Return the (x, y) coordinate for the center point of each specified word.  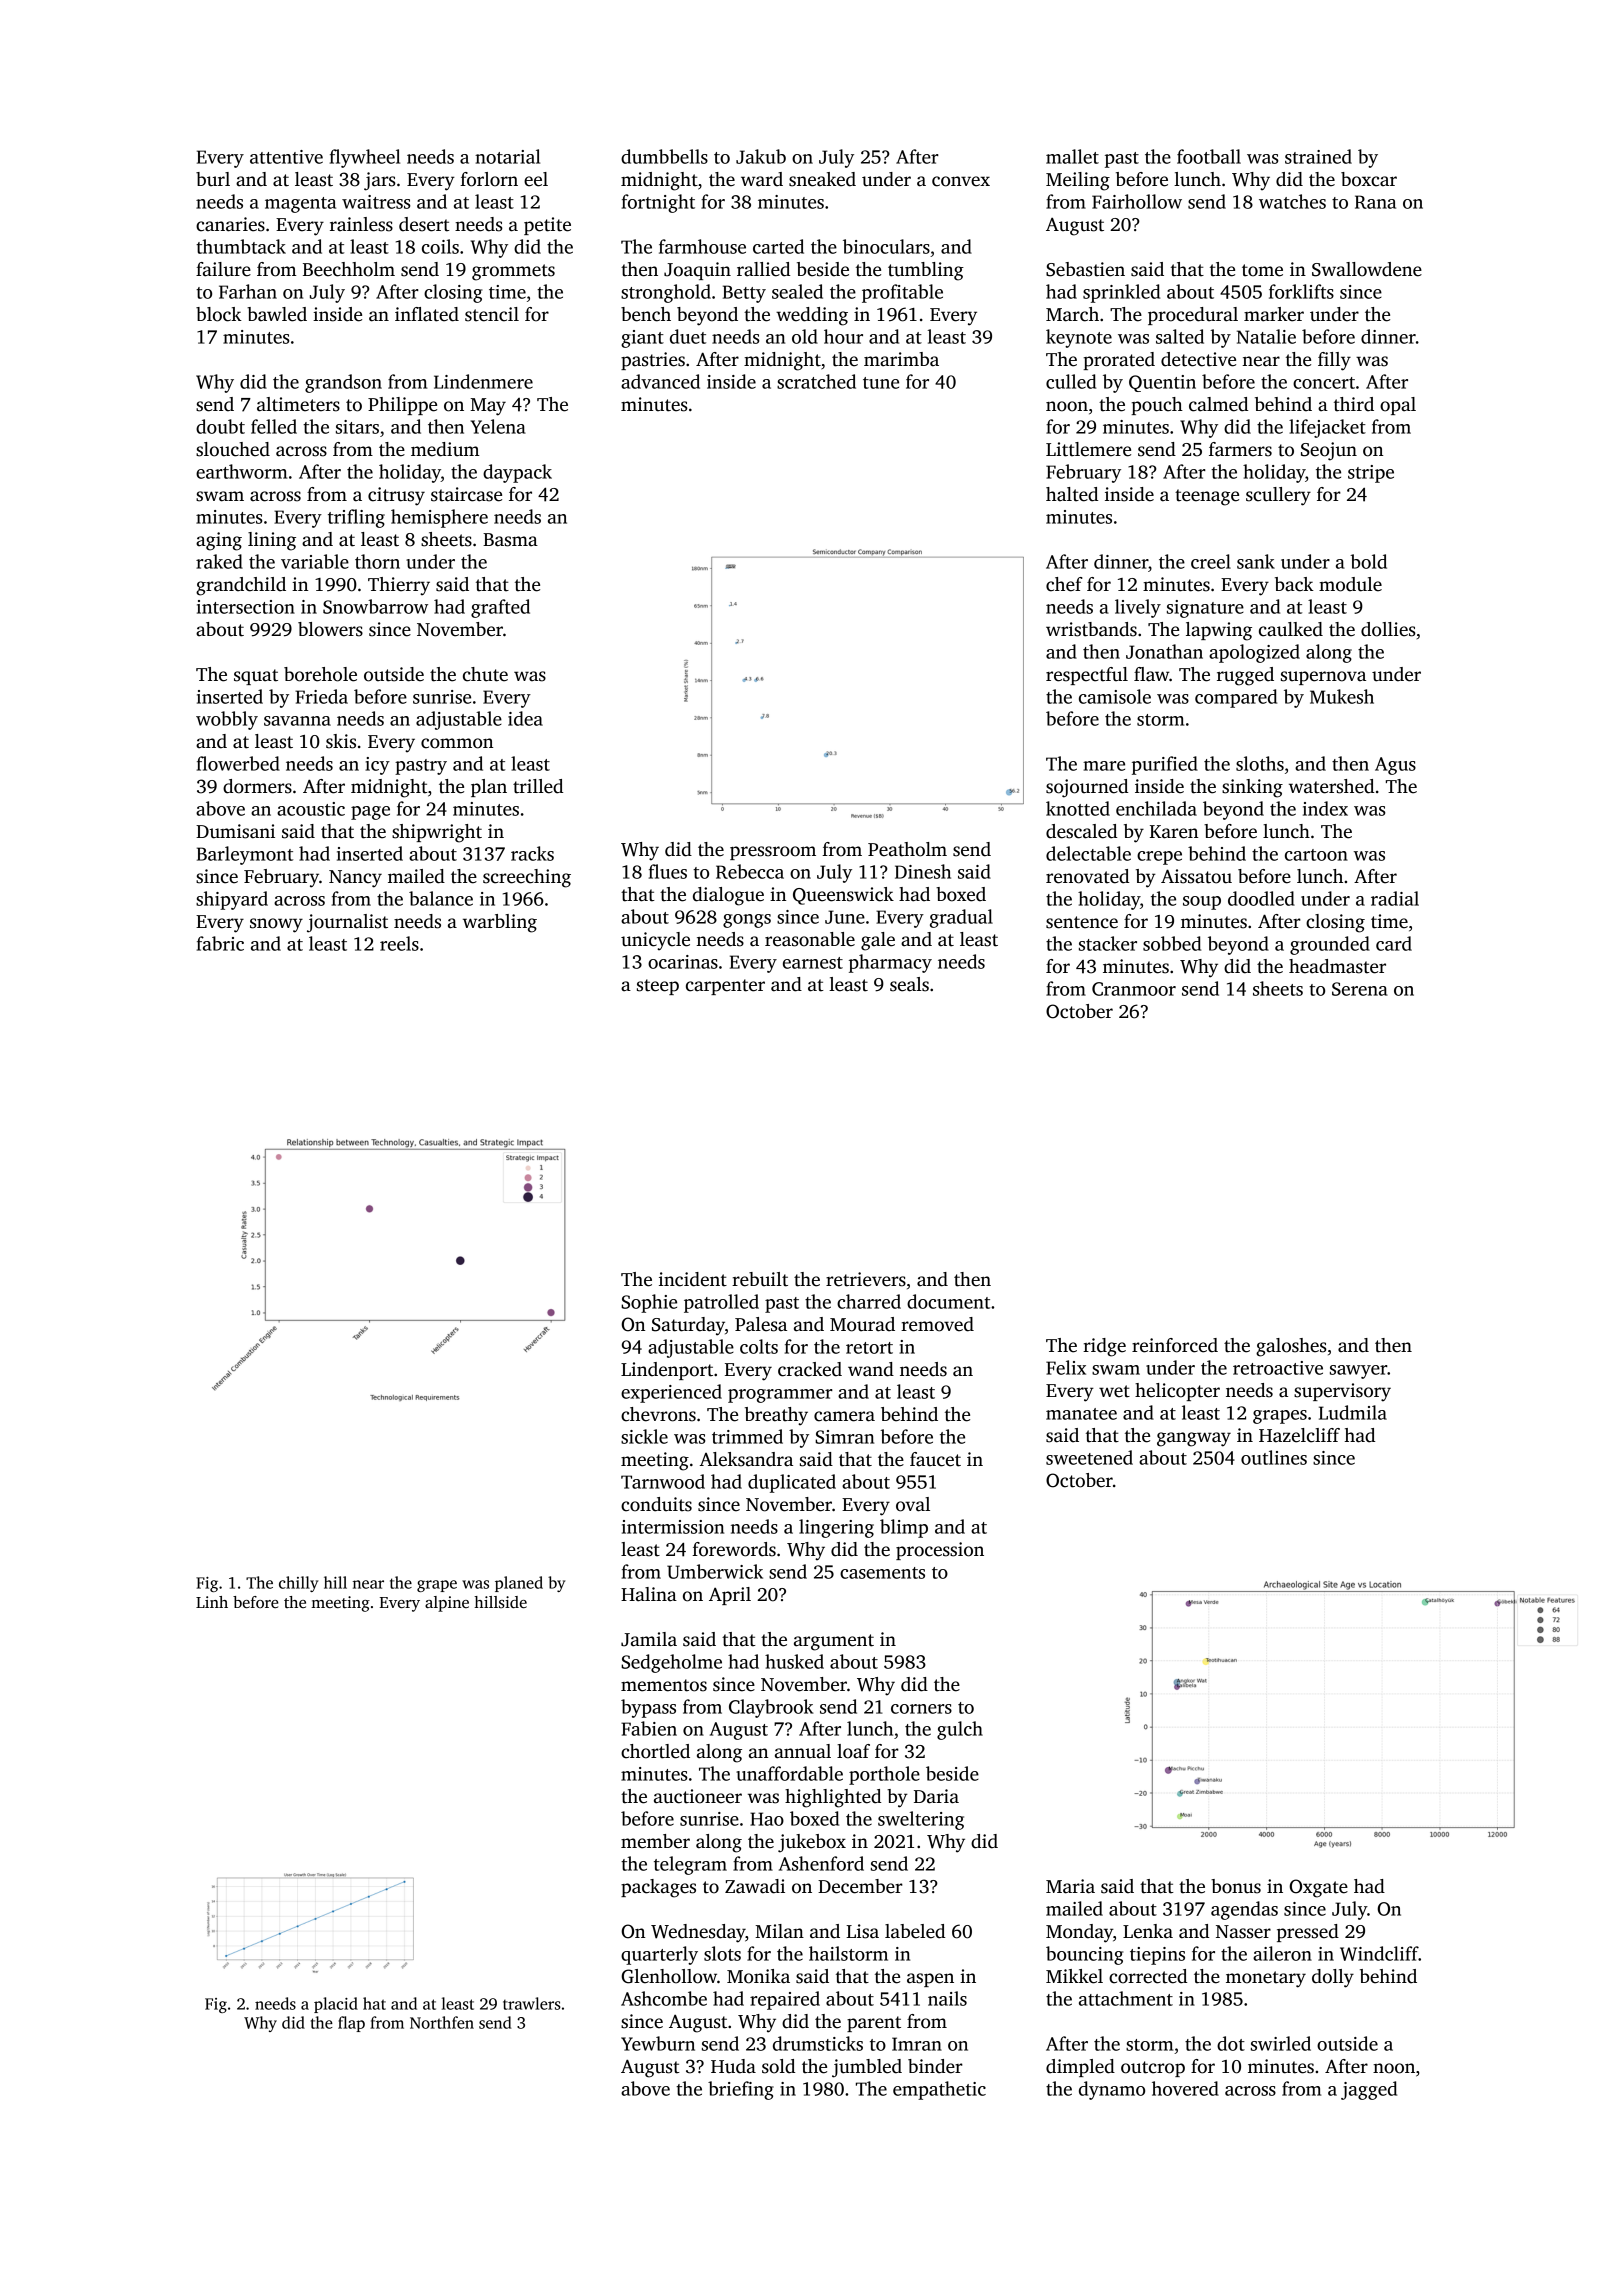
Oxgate (1318, 1888)
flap (351, 2024)
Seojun (1329, 451)
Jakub (761, 156)
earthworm (241, 471)
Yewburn (658, 2043)
